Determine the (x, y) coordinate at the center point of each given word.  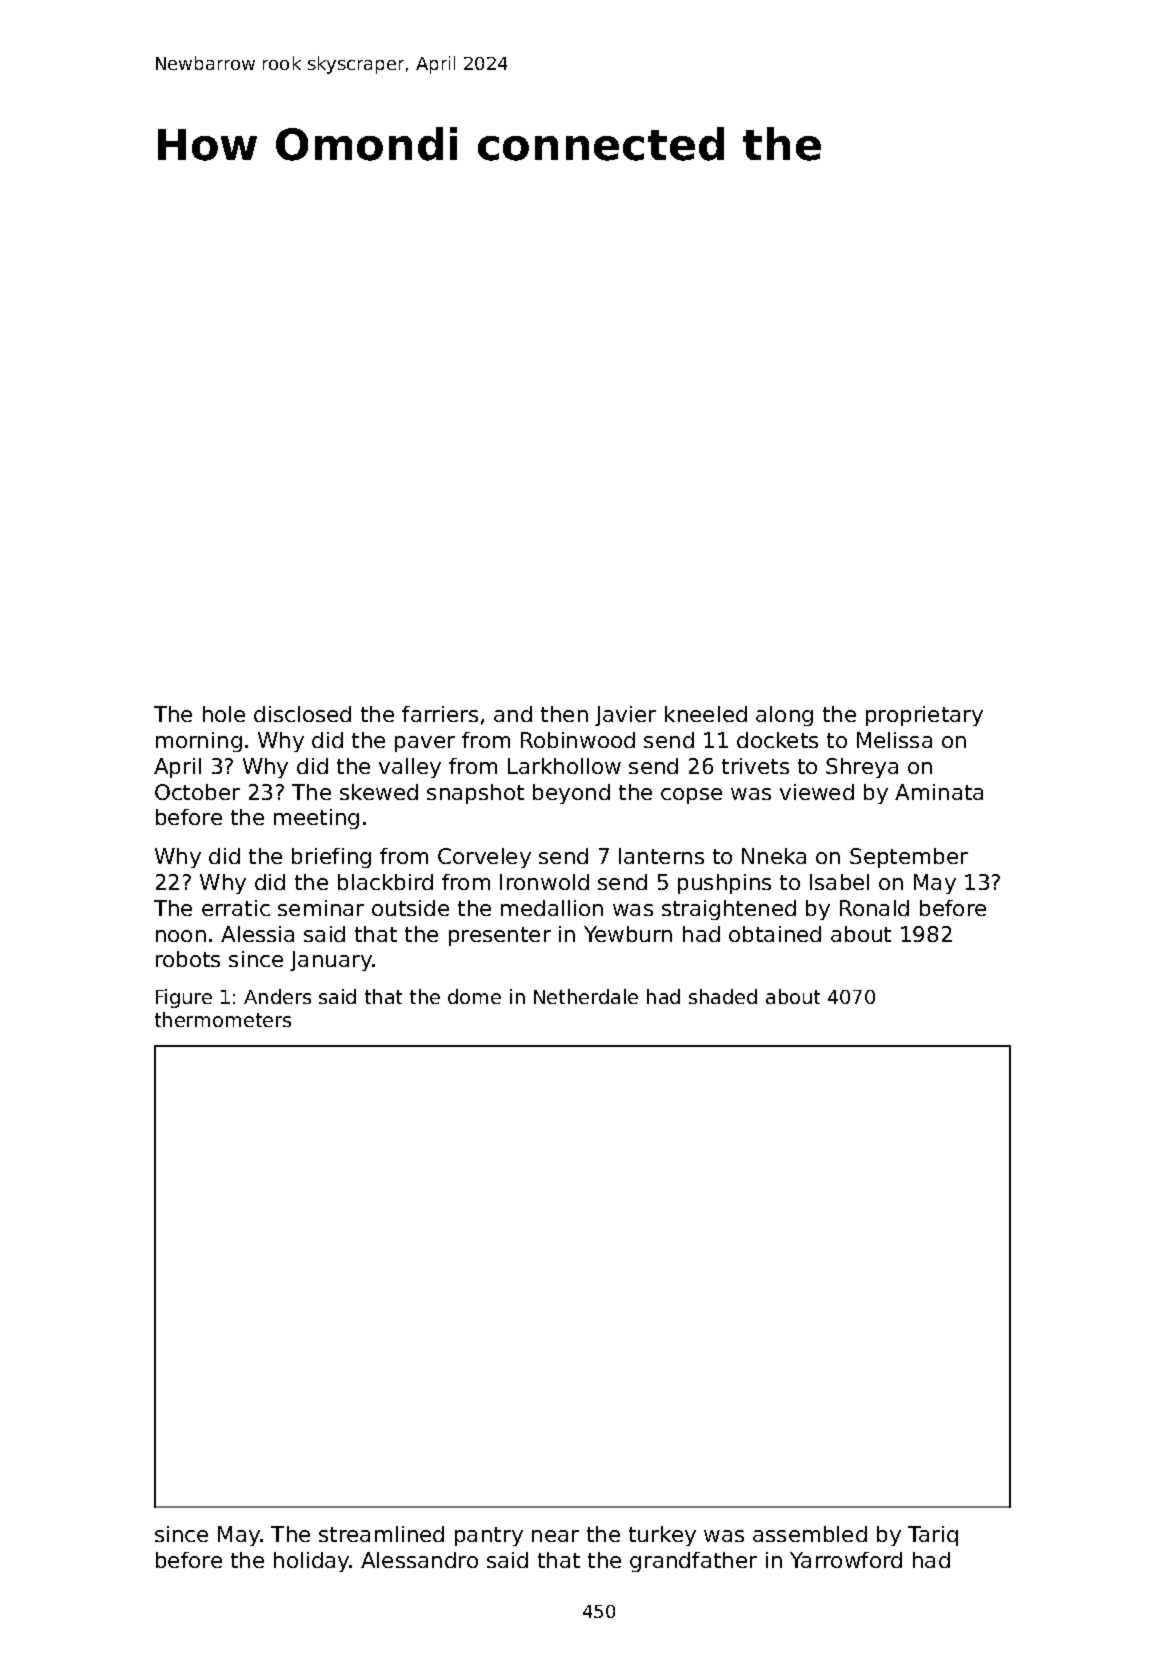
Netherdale (586, 996)
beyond (571, 794)
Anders (277, 996)
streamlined (381, 1534)
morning (199, 742)
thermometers (223, 1019)
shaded (723, 996)
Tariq (933, 1536)
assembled (810, 1534)
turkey (662, 1536)
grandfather (693, 1562)
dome (474, 996)
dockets (777, 740)
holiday (312, 1562)
